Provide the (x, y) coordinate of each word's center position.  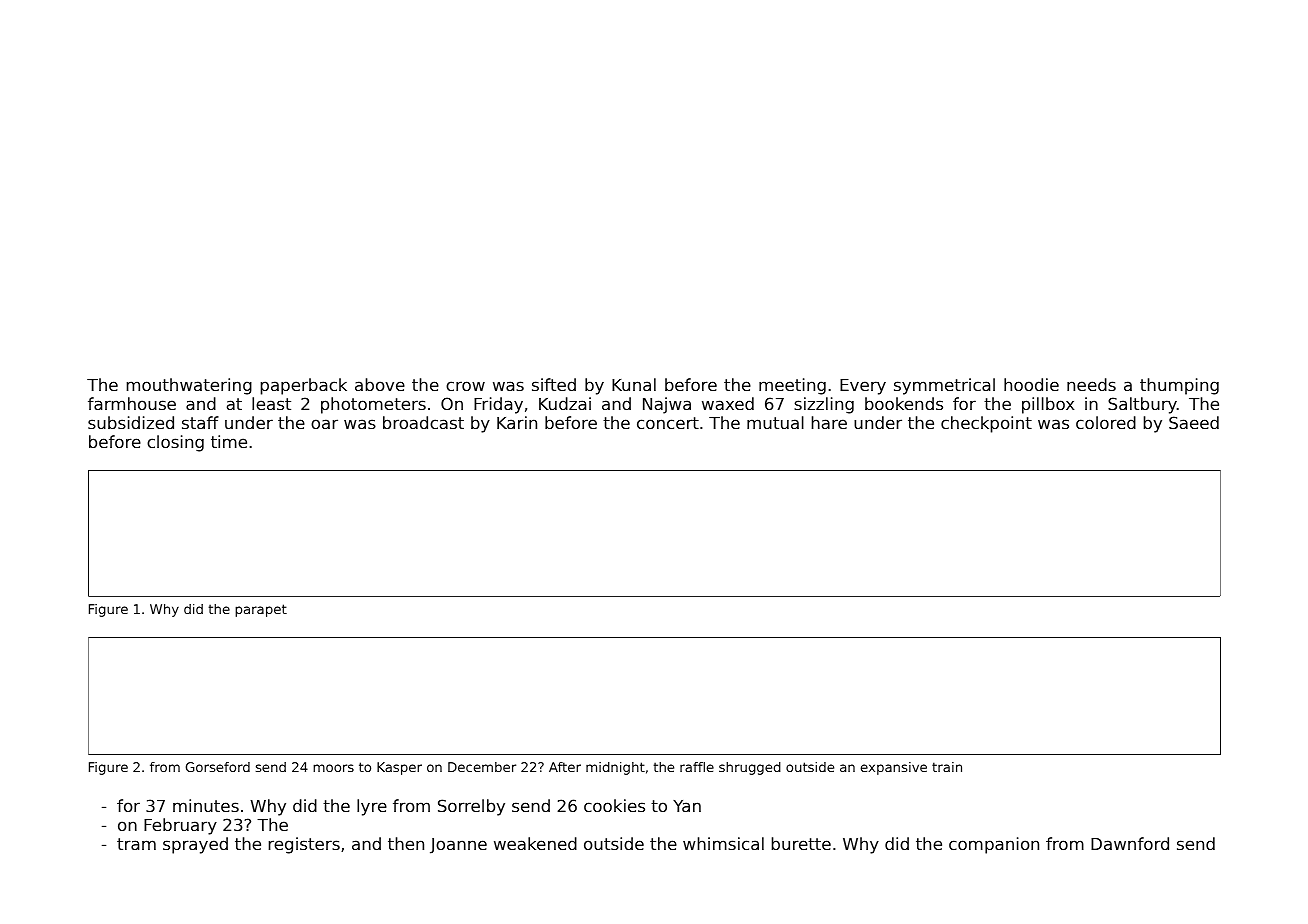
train (947, 767)
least (271, 403)
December (482, 767)
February (180, 826)
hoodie (1031, 384)
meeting (792, 386)
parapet (261, 610)
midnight (615, 768)
